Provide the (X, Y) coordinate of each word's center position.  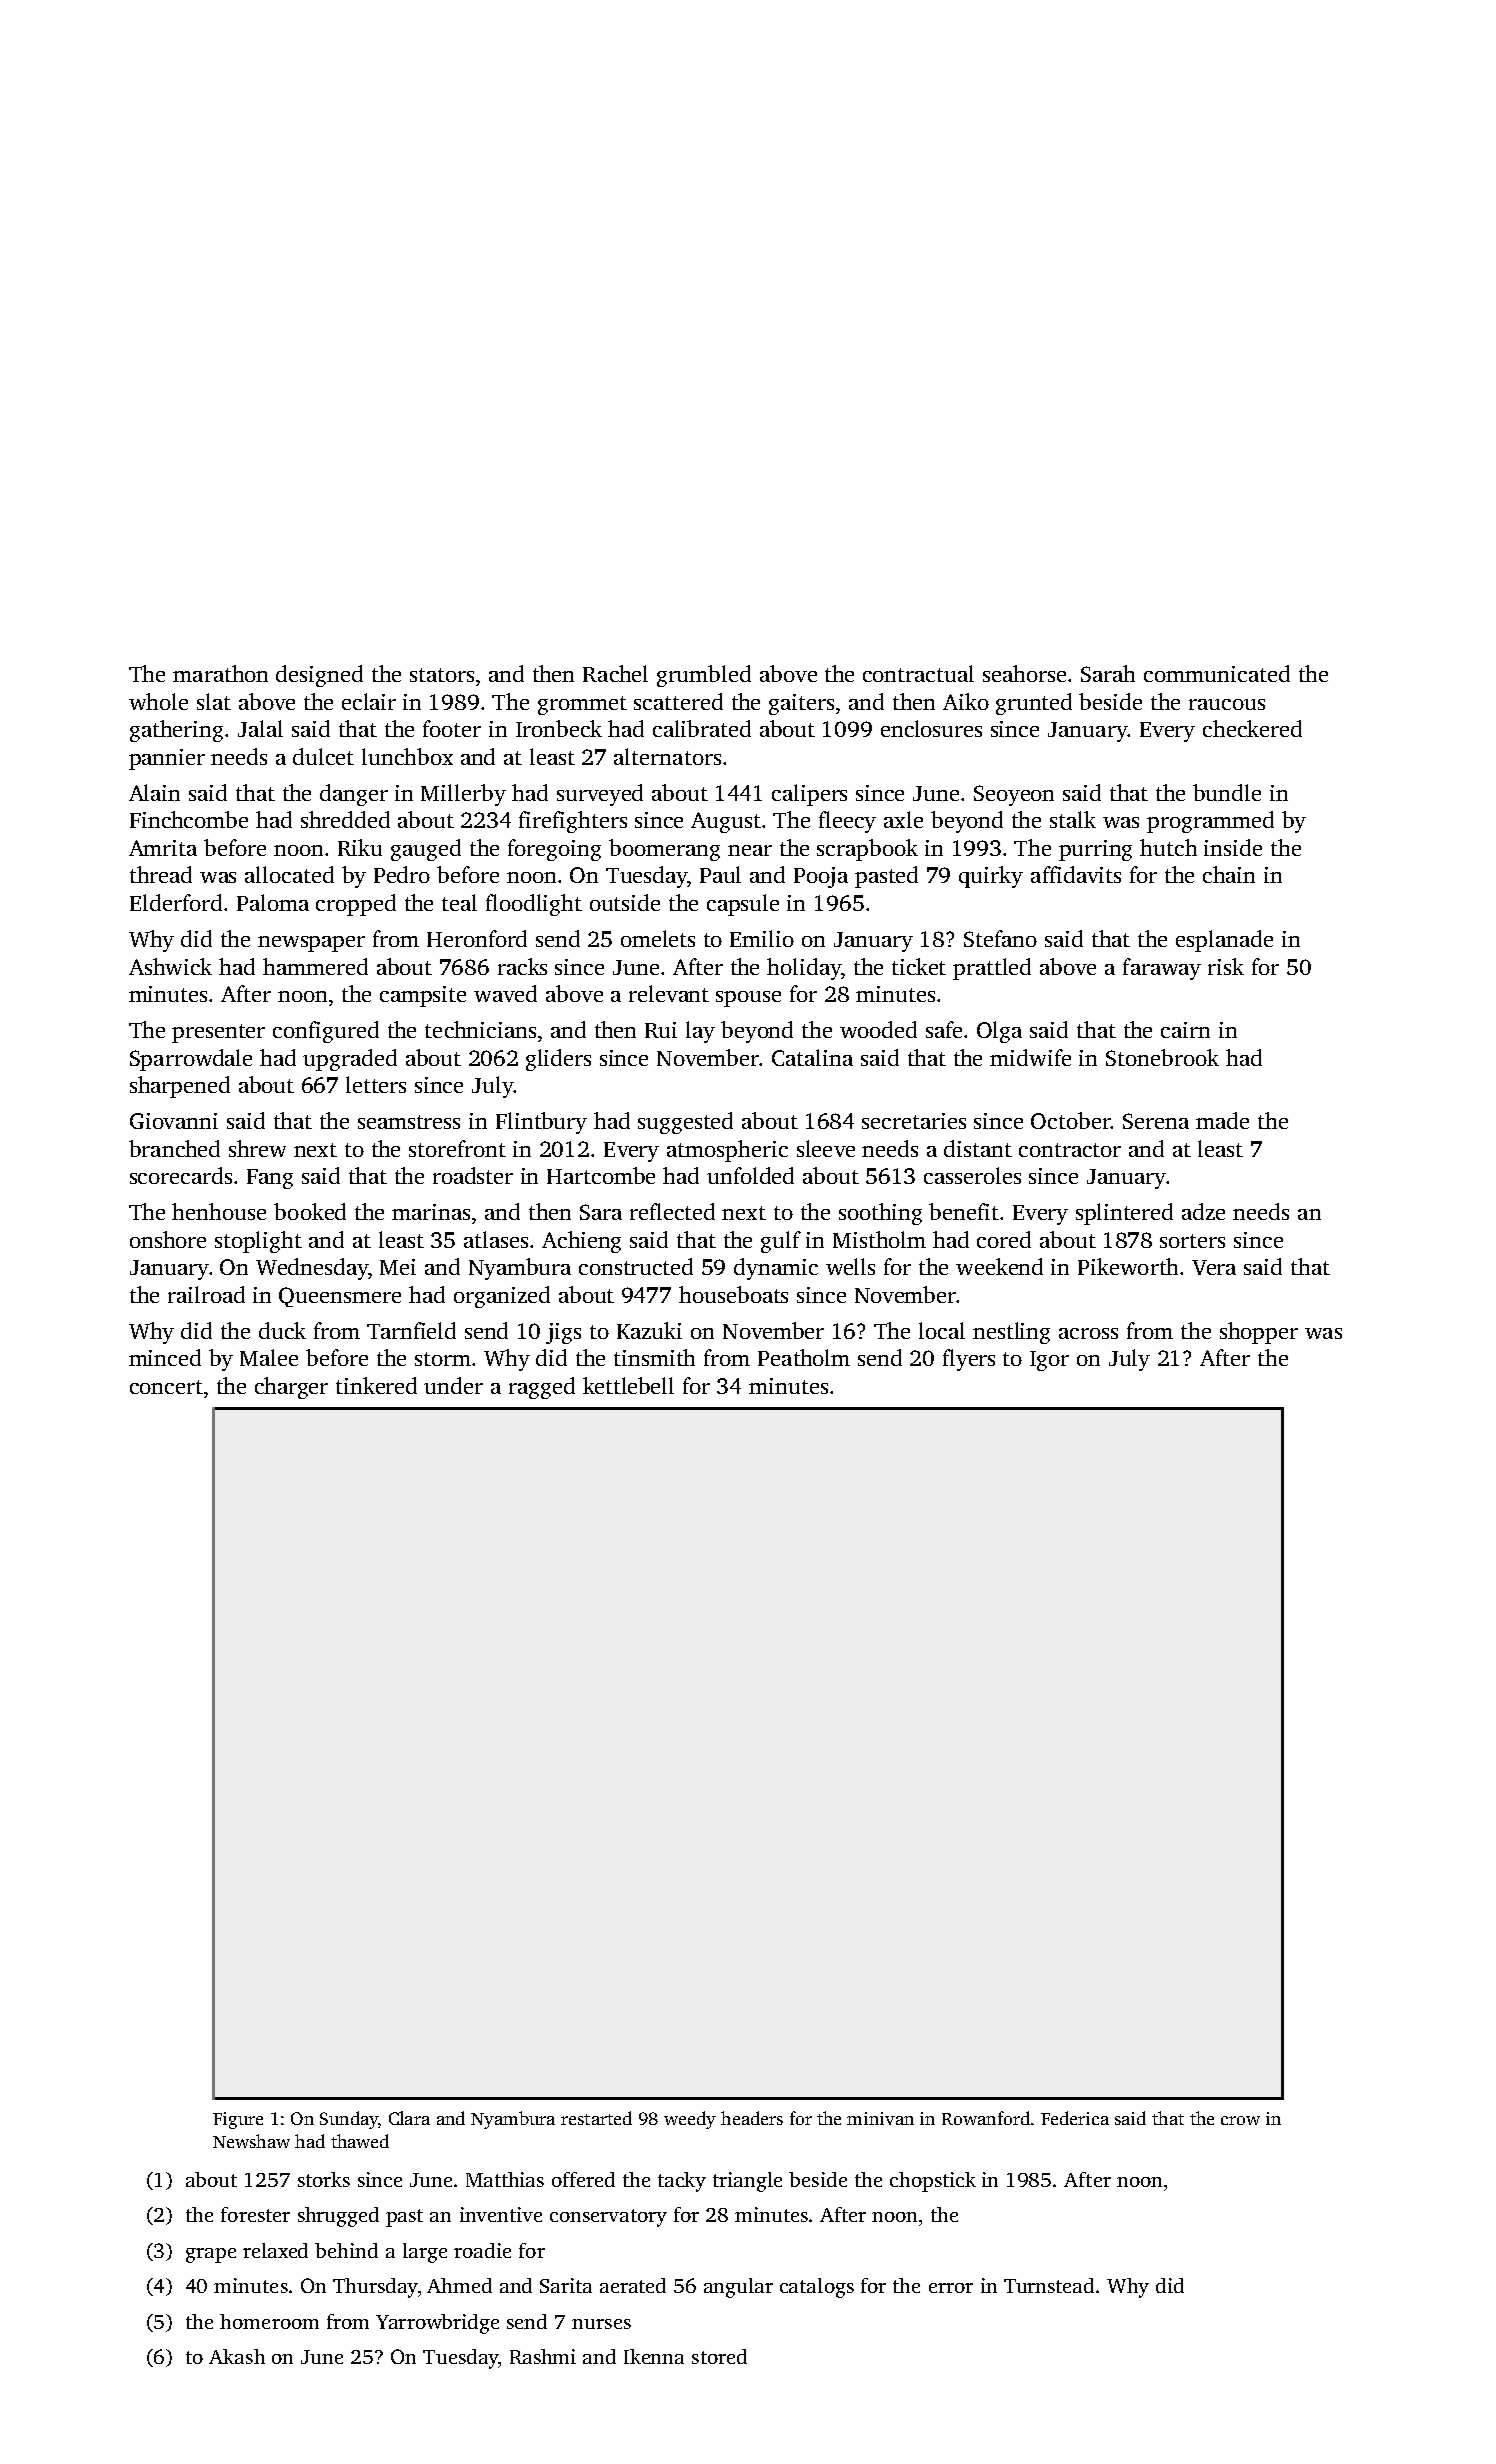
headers (752, 2118)
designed (319, 676)
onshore (168, 1239)
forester (255, 2214)
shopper (1259, 1333)
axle (903, 819)
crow (1240, 2120)
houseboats (733, 1294)
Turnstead (1049, 2285)
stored (719, 2356)
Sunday (349, 2120)
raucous (1227, 704)
